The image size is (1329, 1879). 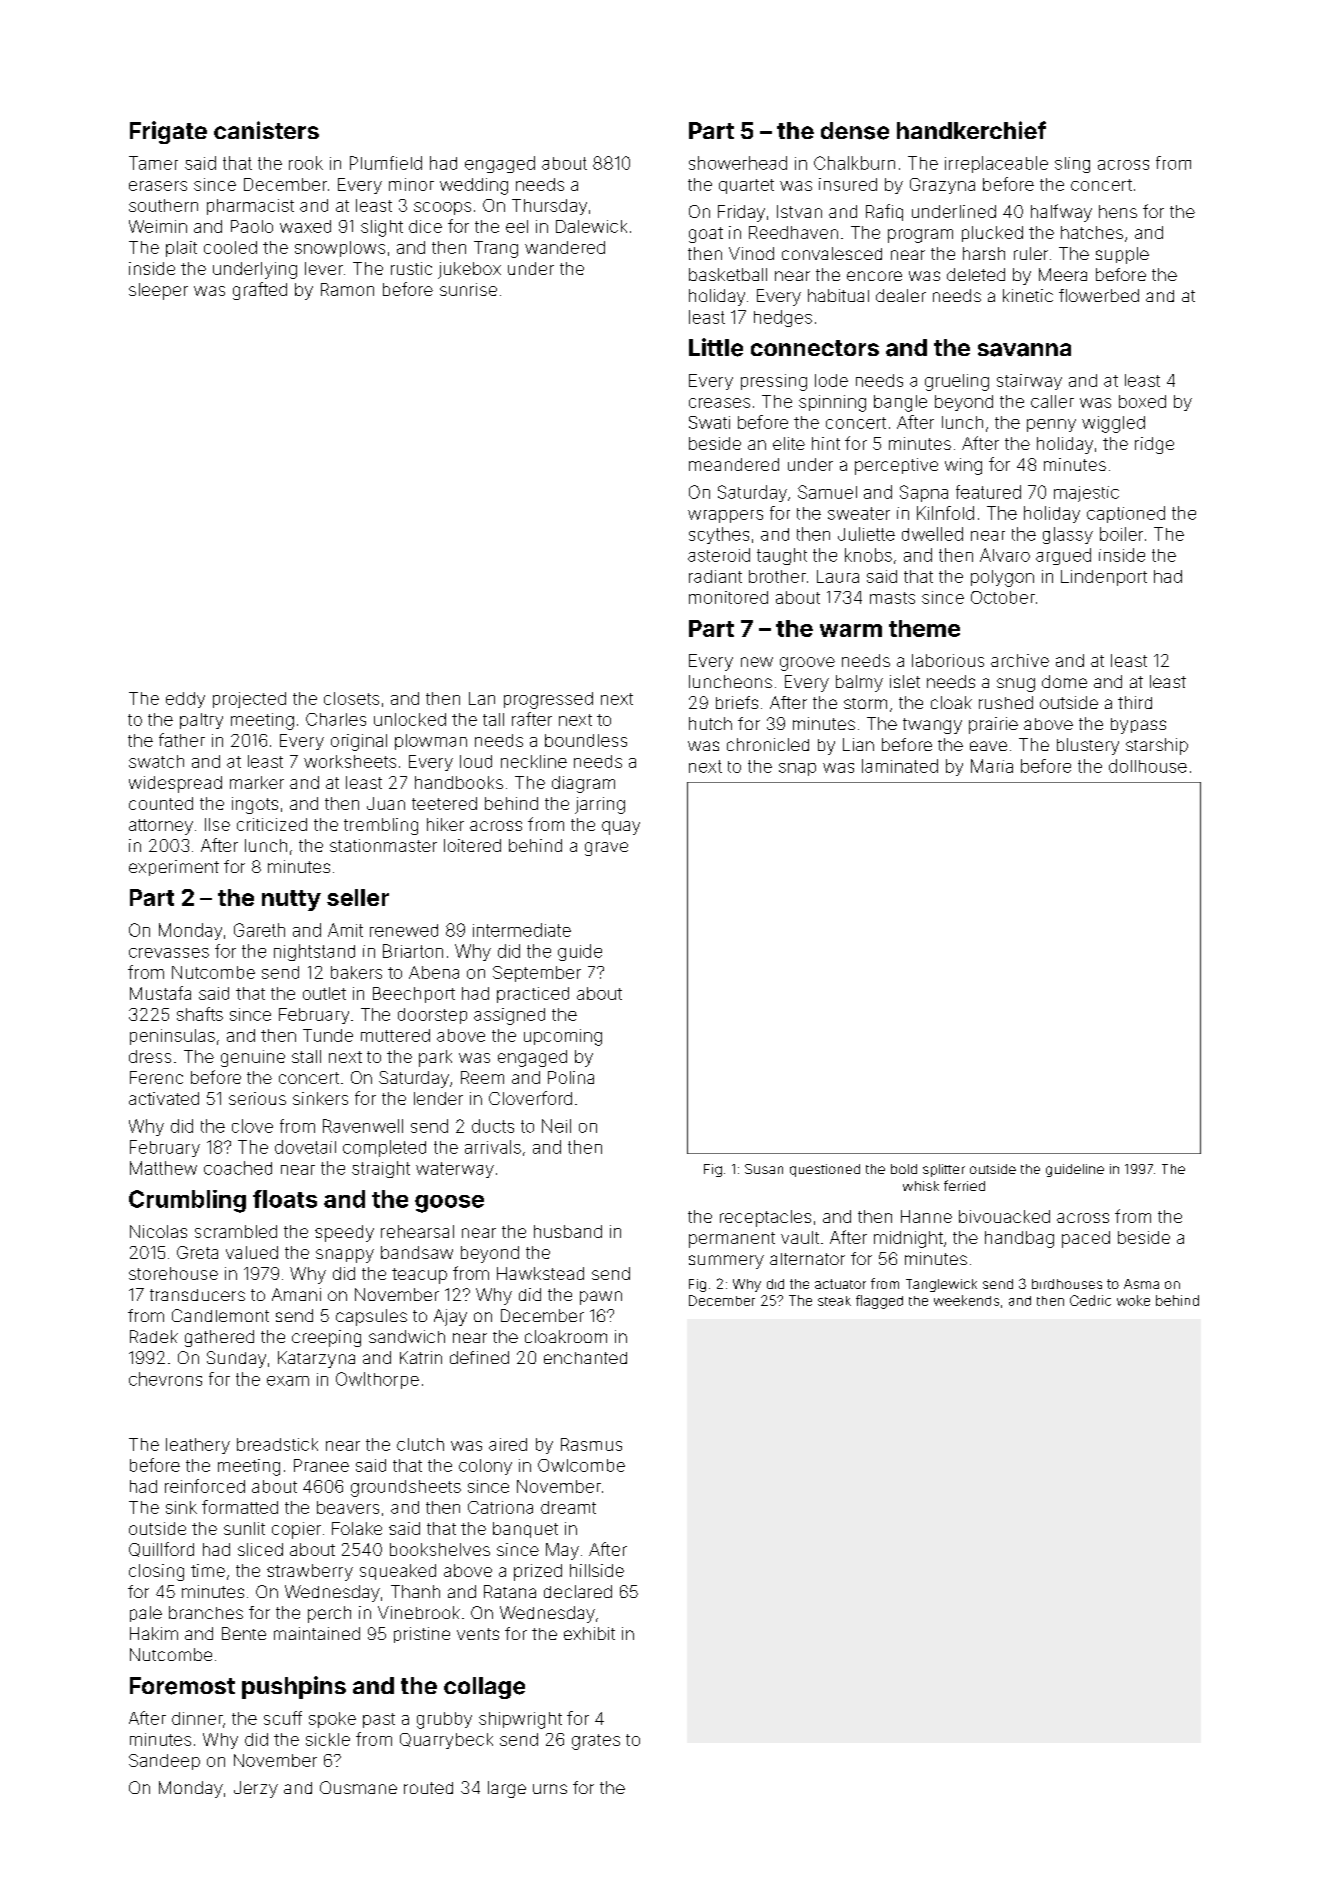 I want to click on groove, so click(x=807, y=664).
